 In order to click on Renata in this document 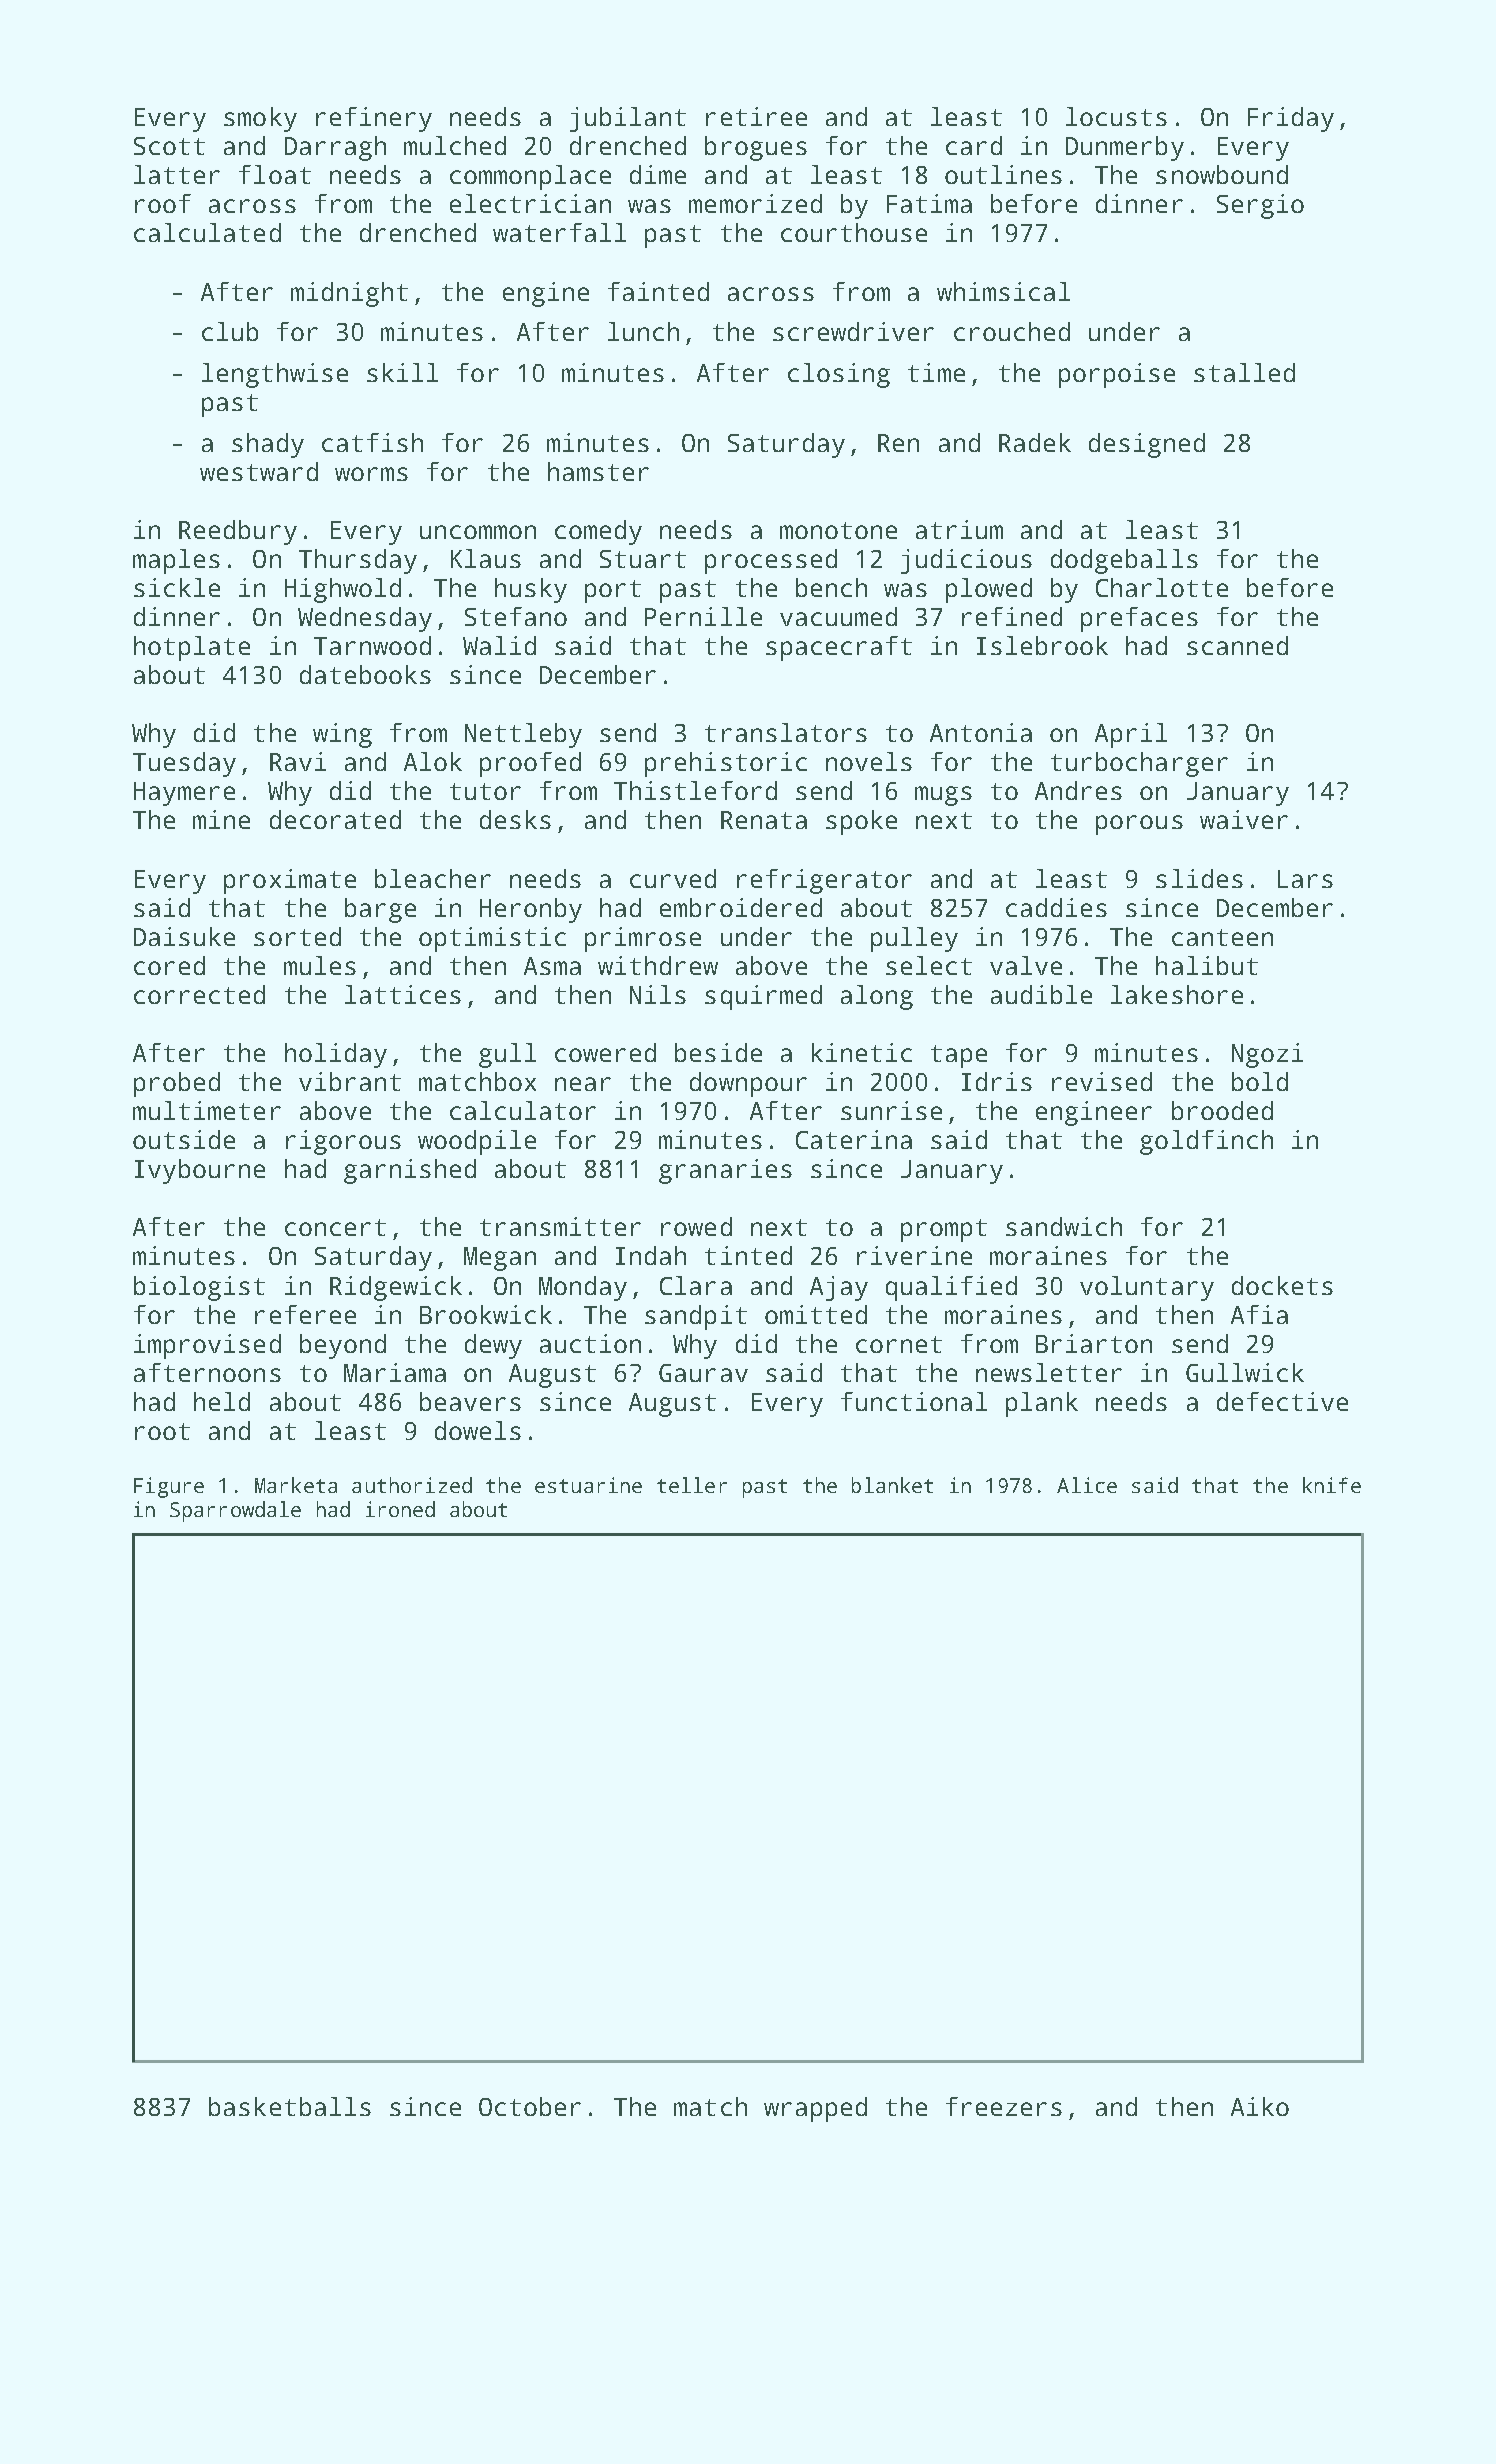, I will do `click(764, 820)`.
